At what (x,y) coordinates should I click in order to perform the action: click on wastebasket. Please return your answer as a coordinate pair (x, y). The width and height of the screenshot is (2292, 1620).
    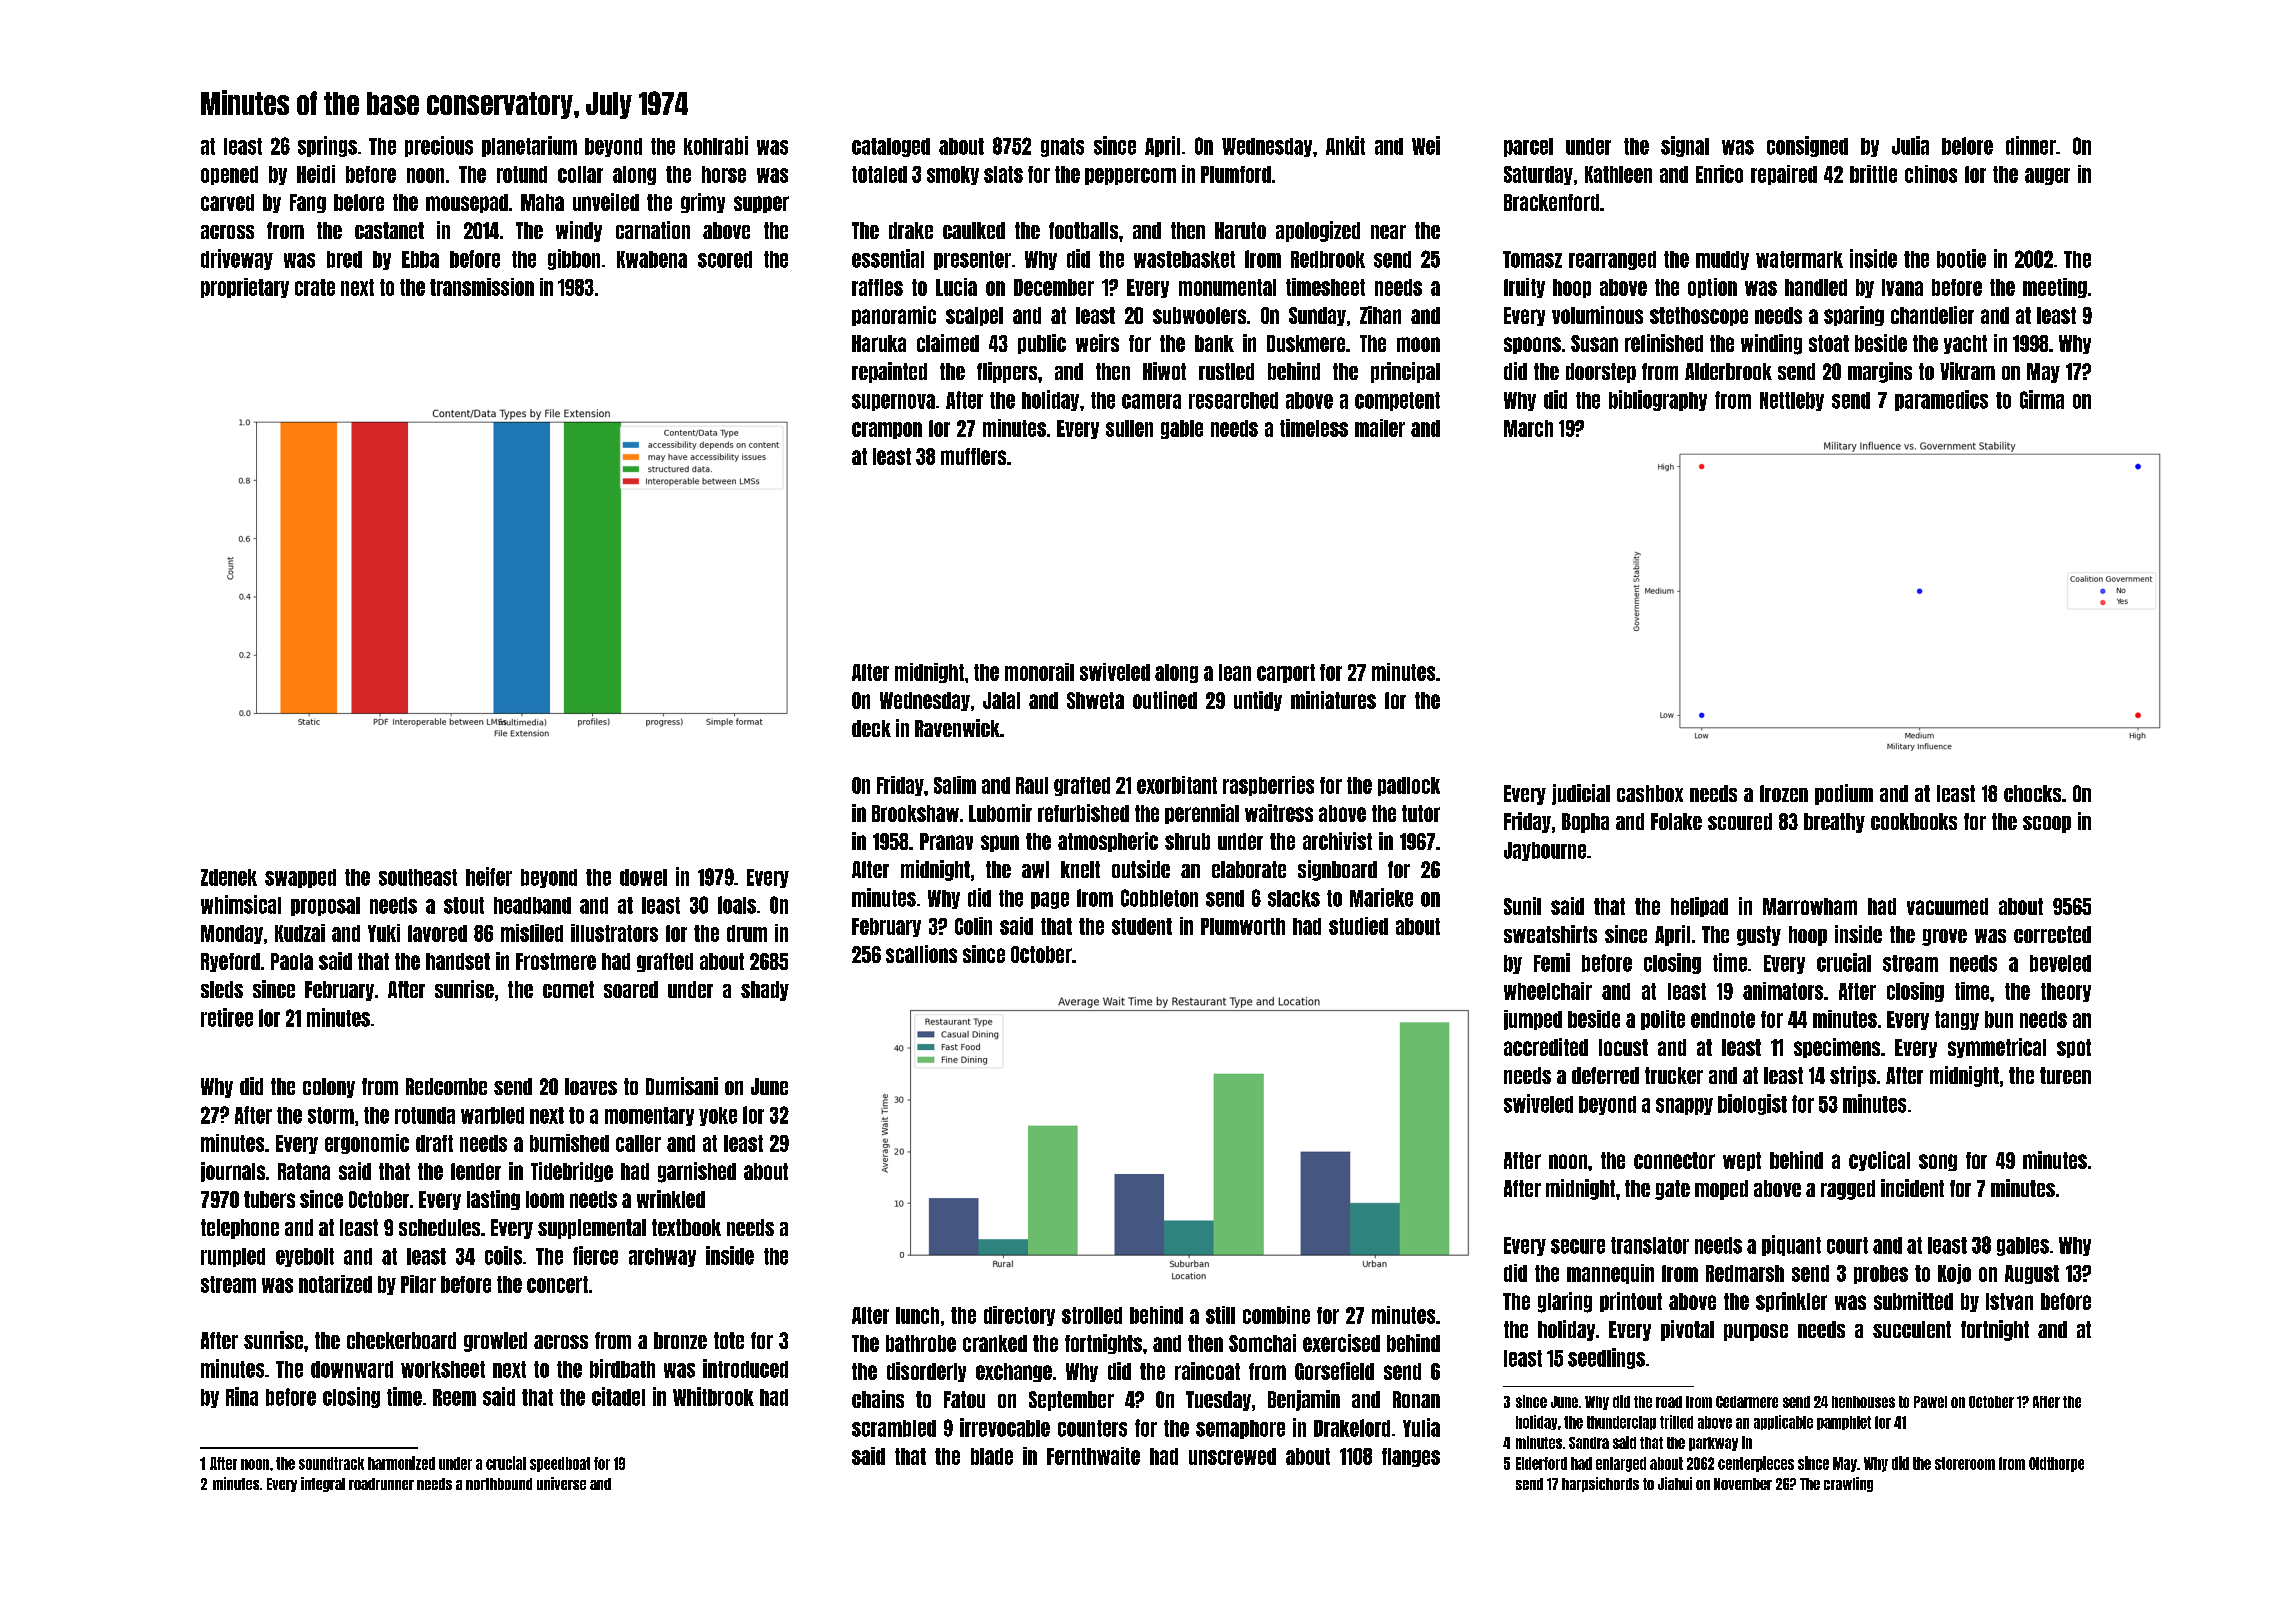
    Looking at the image, I should click on (1184, 259).
